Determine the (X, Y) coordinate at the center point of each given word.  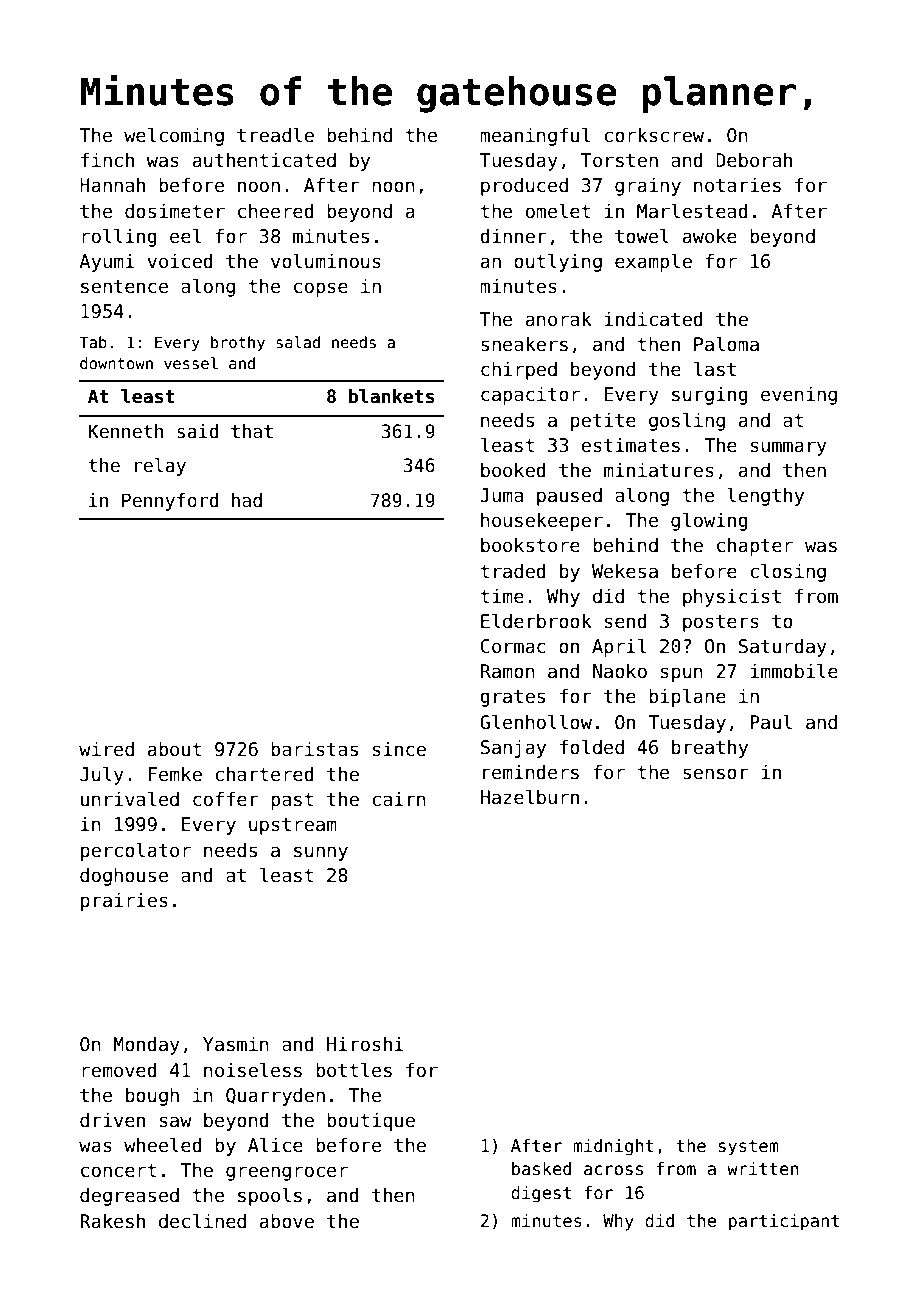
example (653, 262)
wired (106, 749)
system (748, 1148)
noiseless (253, 1070)
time (502, 596)
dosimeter (175, 211)
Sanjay (513, 748)
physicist (732, 597)
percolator (136, 851)
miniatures (659, 470)
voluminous (326, 261)
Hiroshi (365, 1044)
